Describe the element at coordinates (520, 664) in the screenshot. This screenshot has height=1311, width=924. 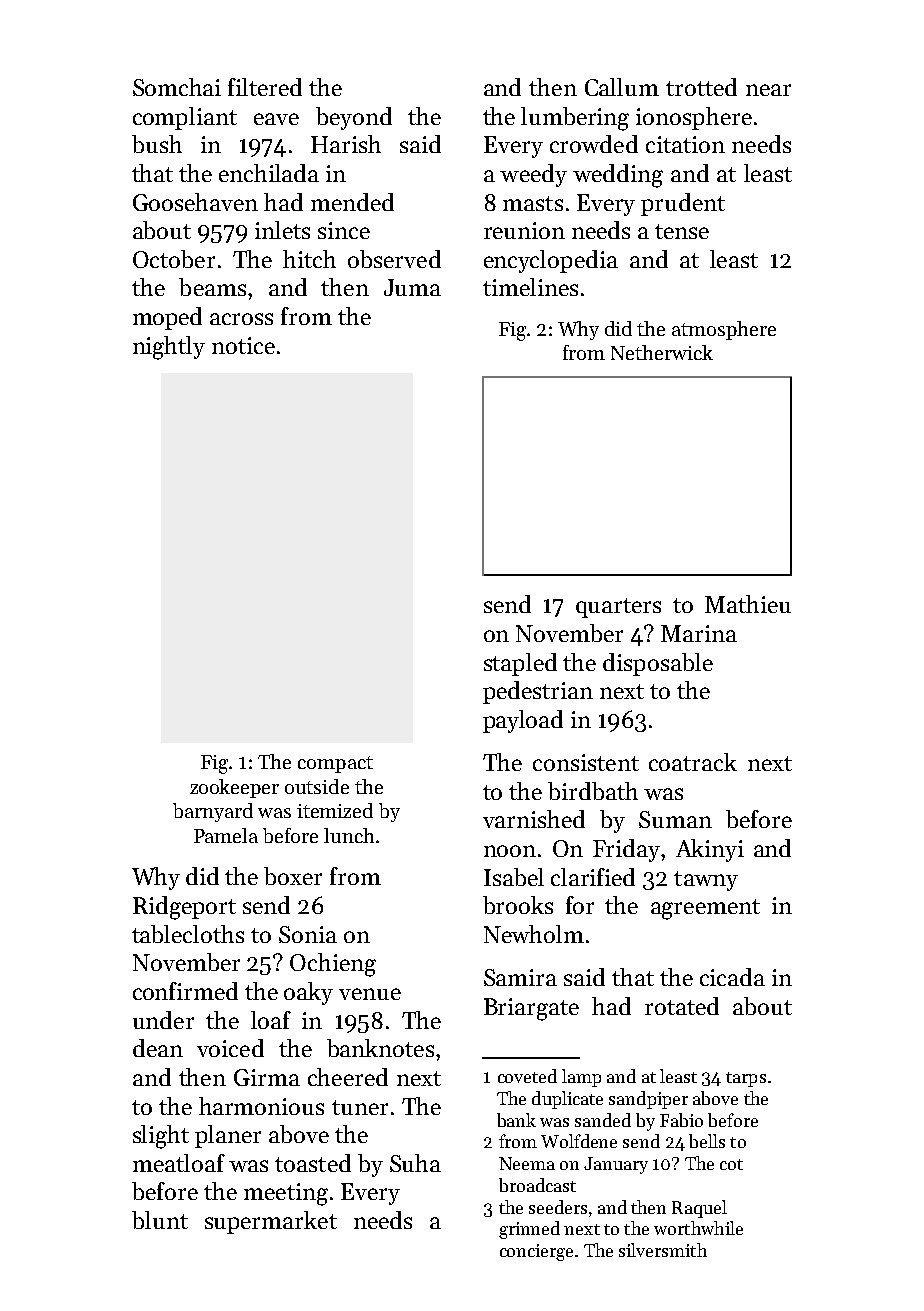
I see `stapled` at that location.
